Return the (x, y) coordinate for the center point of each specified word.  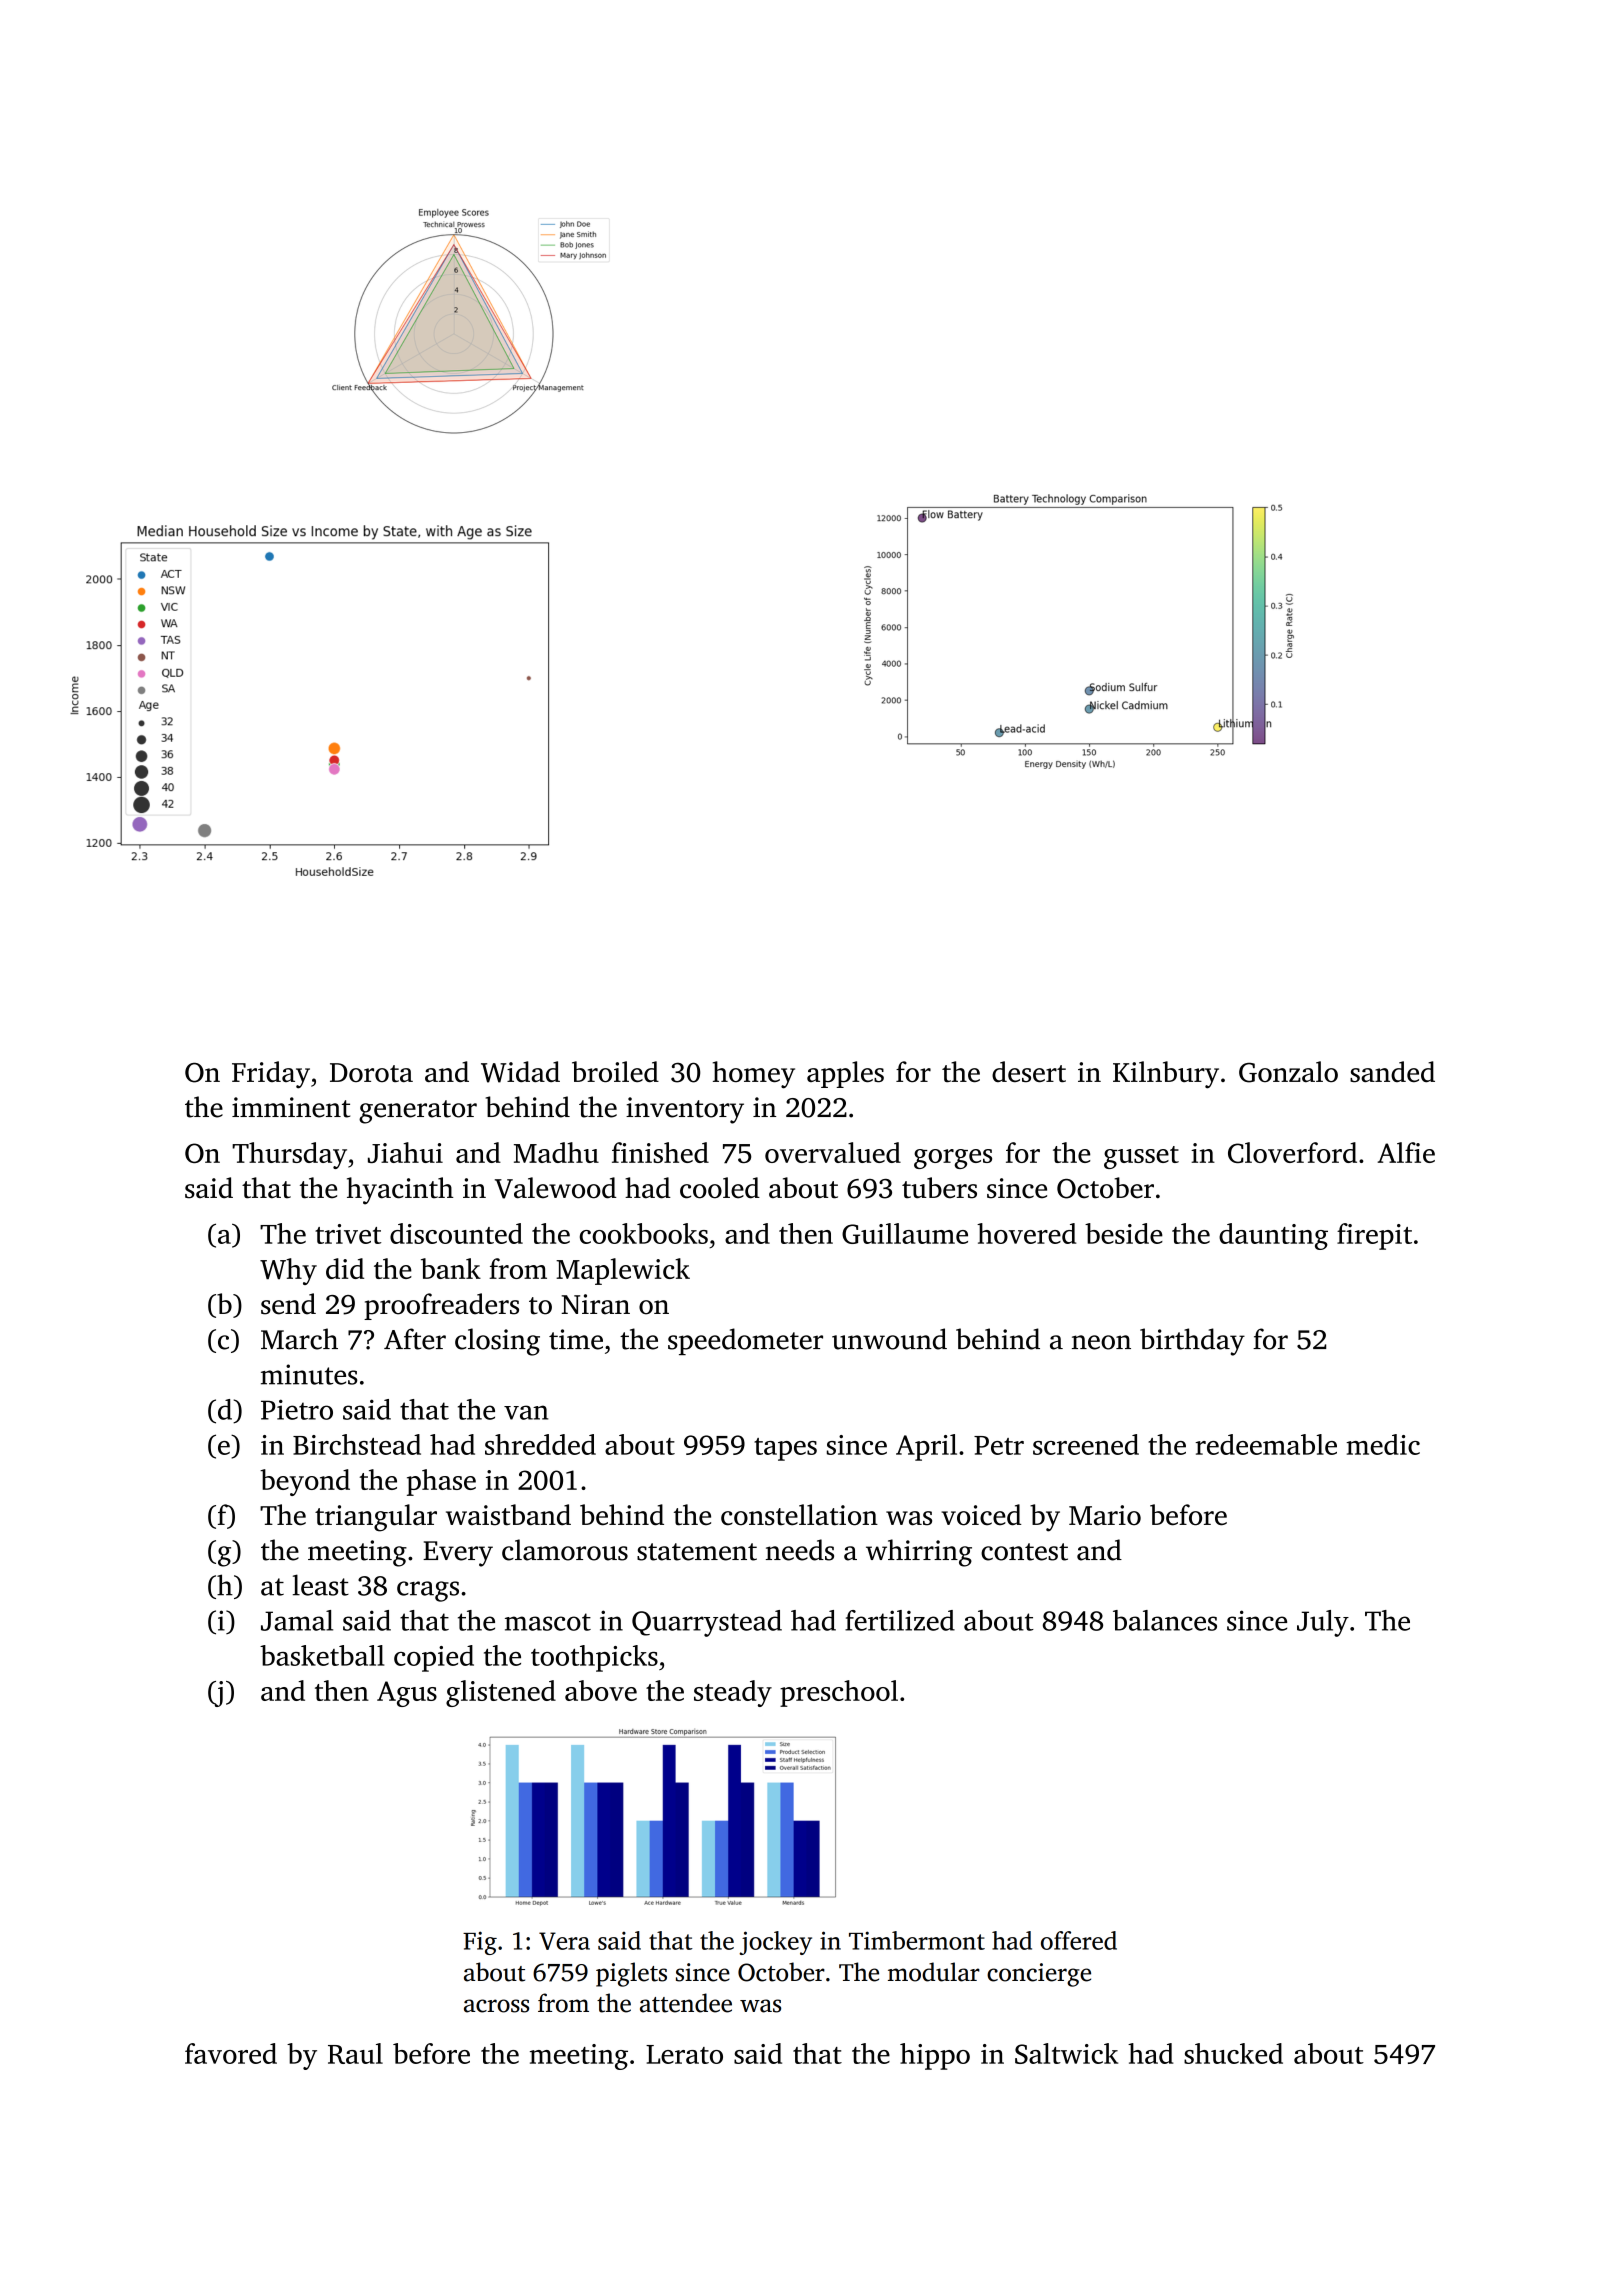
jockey (775, 1943)
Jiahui (405, 1152)
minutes (309, 1374)
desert (1029, 1071)
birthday (1192, 1342)
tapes (785, 1449)
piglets (631, 1974)
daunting (1273, 1236)
